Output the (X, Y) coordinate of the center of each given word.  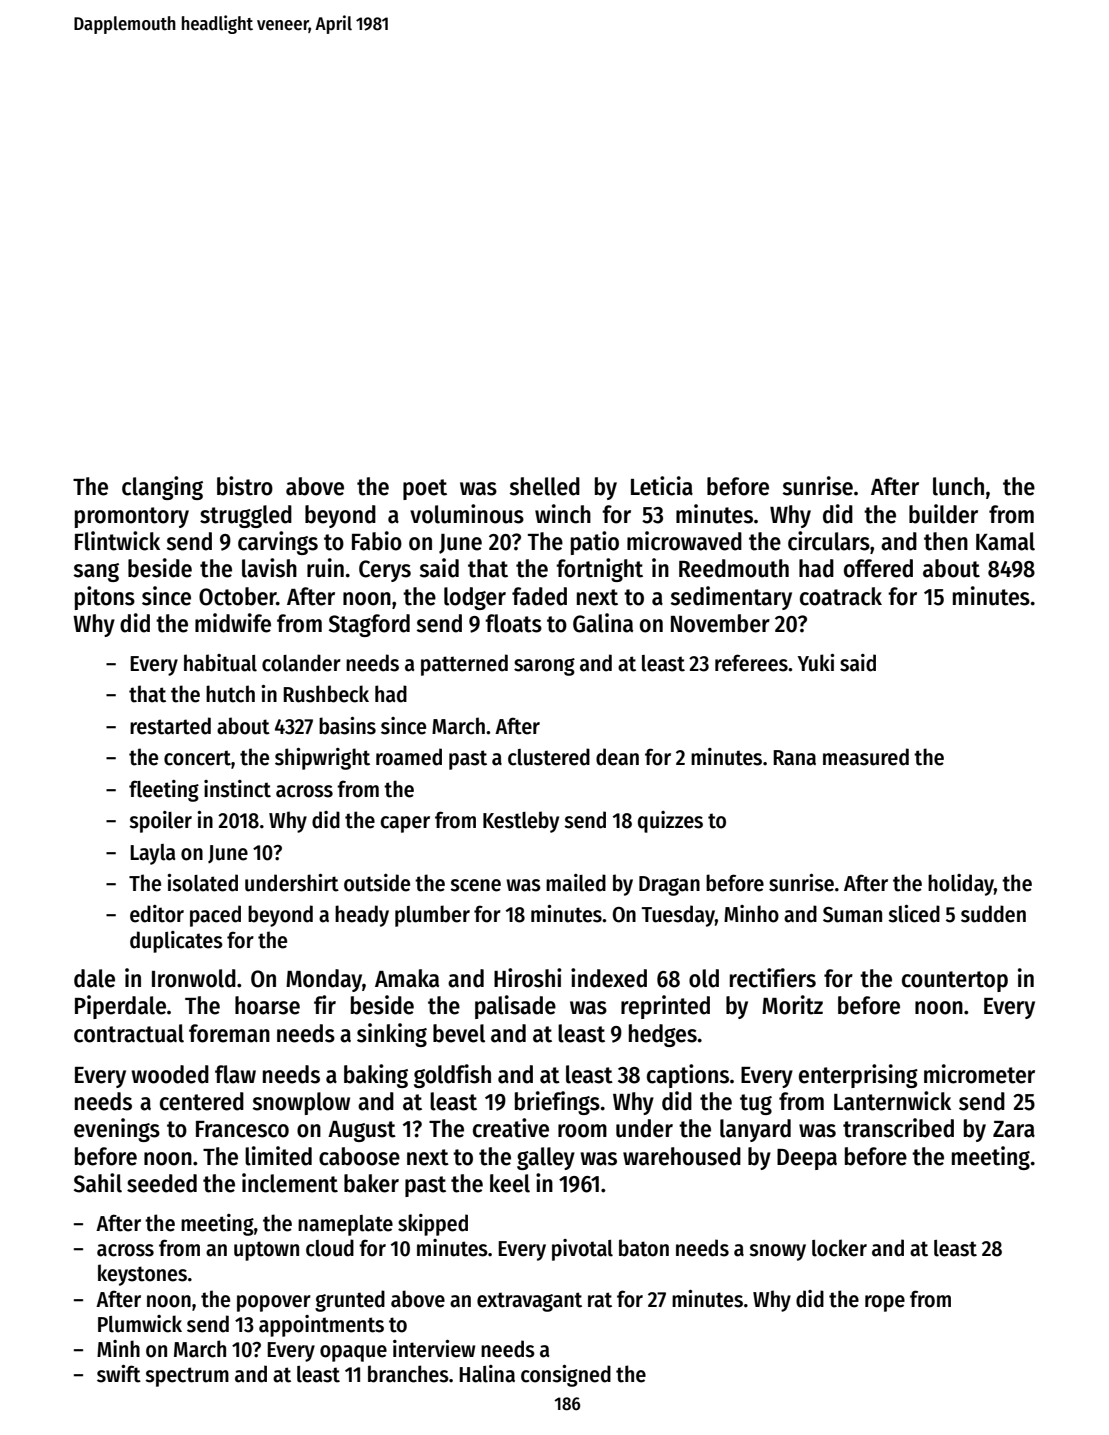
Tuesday (678, 916)
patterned (464, 665)
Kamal (1005, 541)
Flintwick (117, 541)
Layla (153, 854)
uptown (266, 1251)
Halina (487, 1374)
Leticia (662, 486)
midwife (233, 623)
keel (510, 1183)
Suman (852, 915)
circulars (829, 541)
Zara (1014, 1129)
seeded (162, 1183)
